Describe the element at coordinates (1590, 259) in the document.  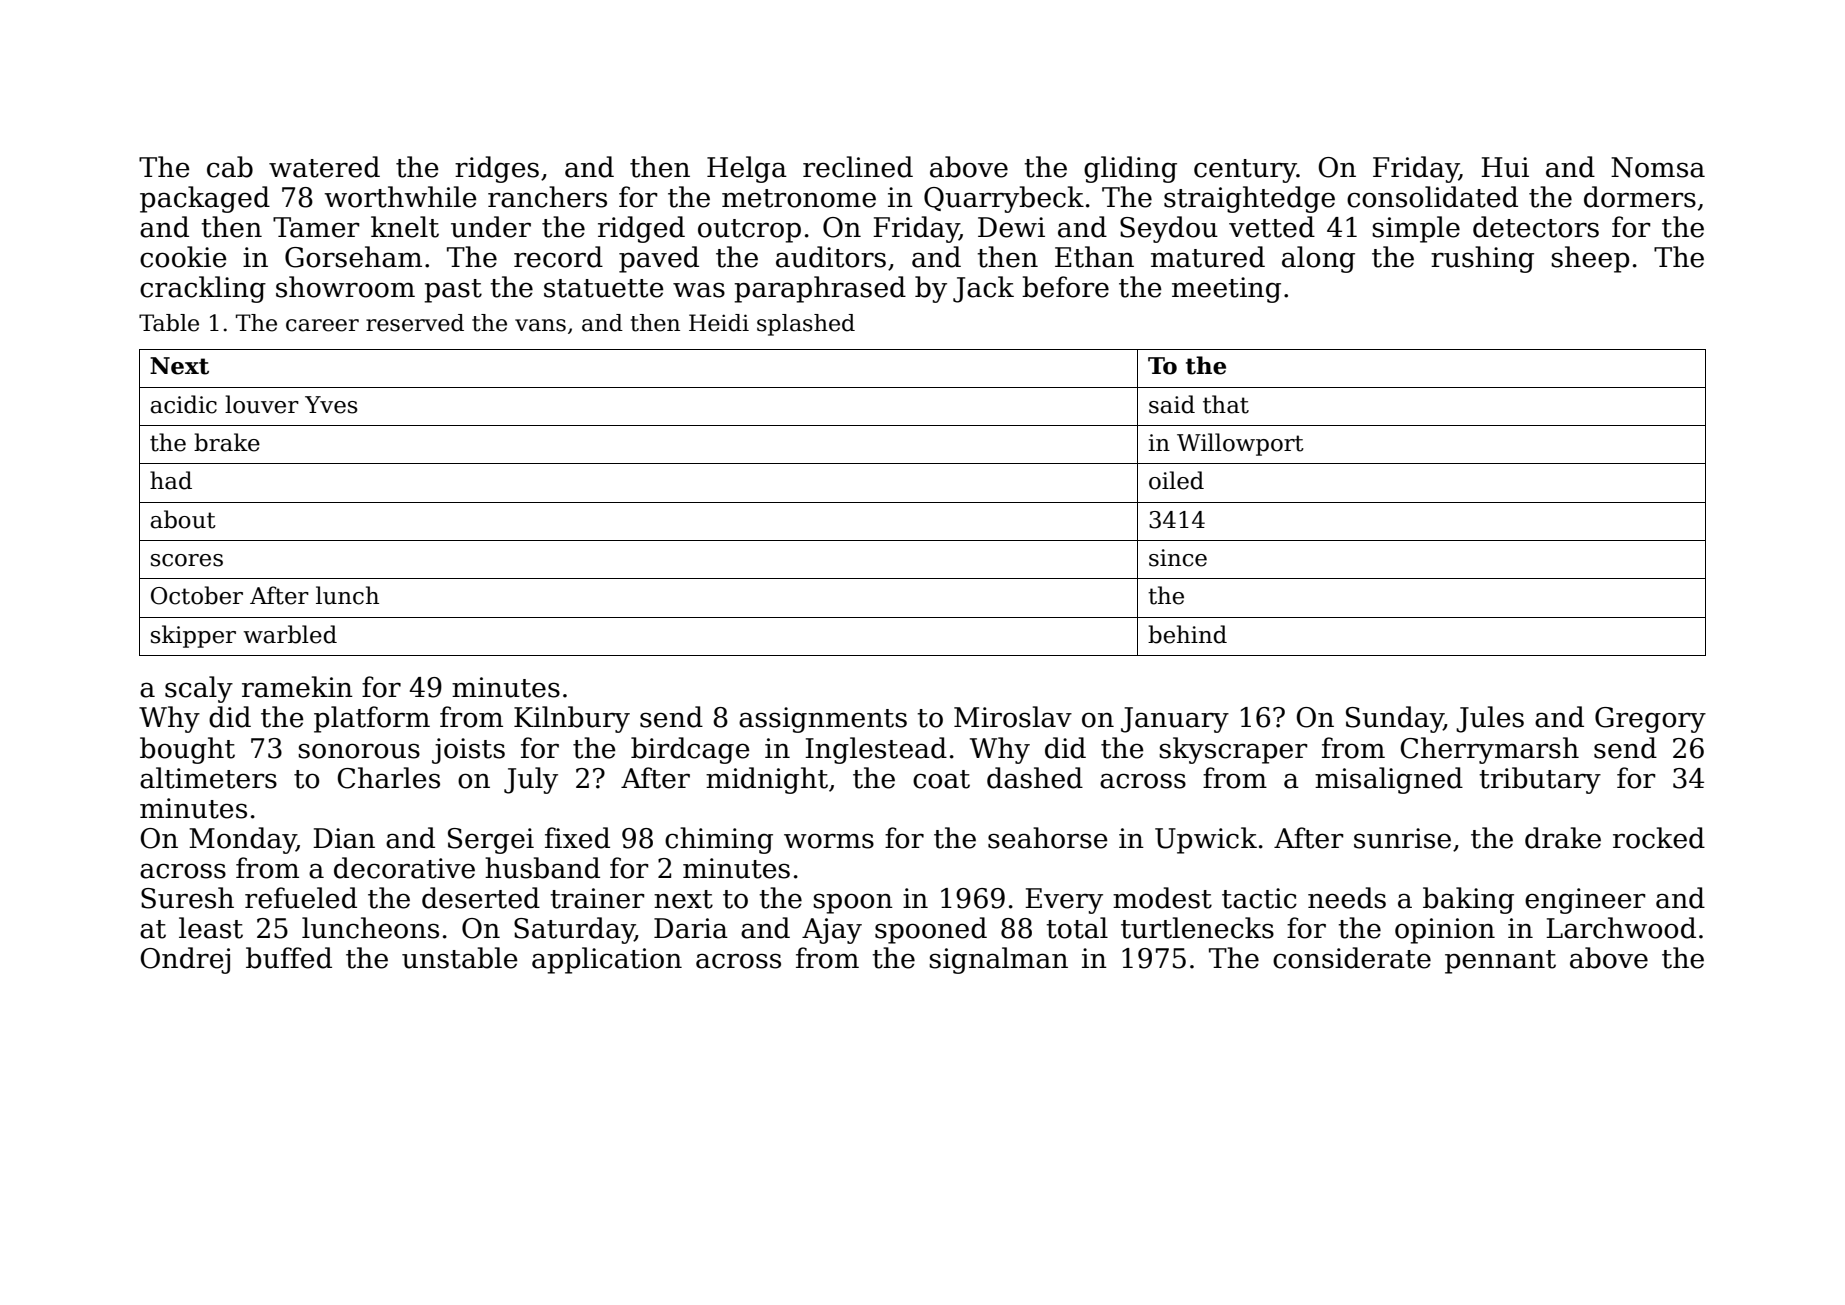
I see `sheep` at that location.
